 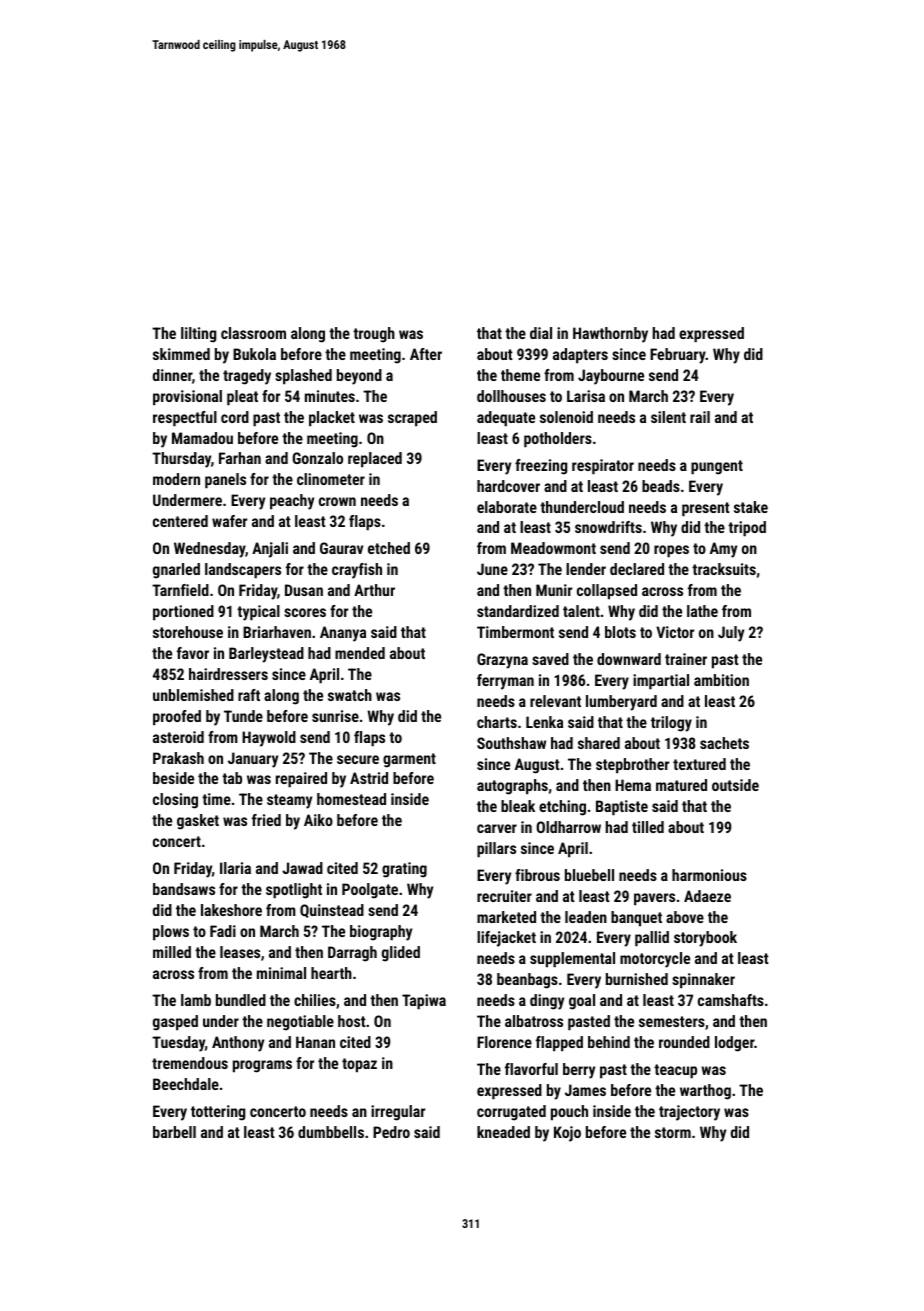 I want to click on cord, so click(x=235, y=417).
